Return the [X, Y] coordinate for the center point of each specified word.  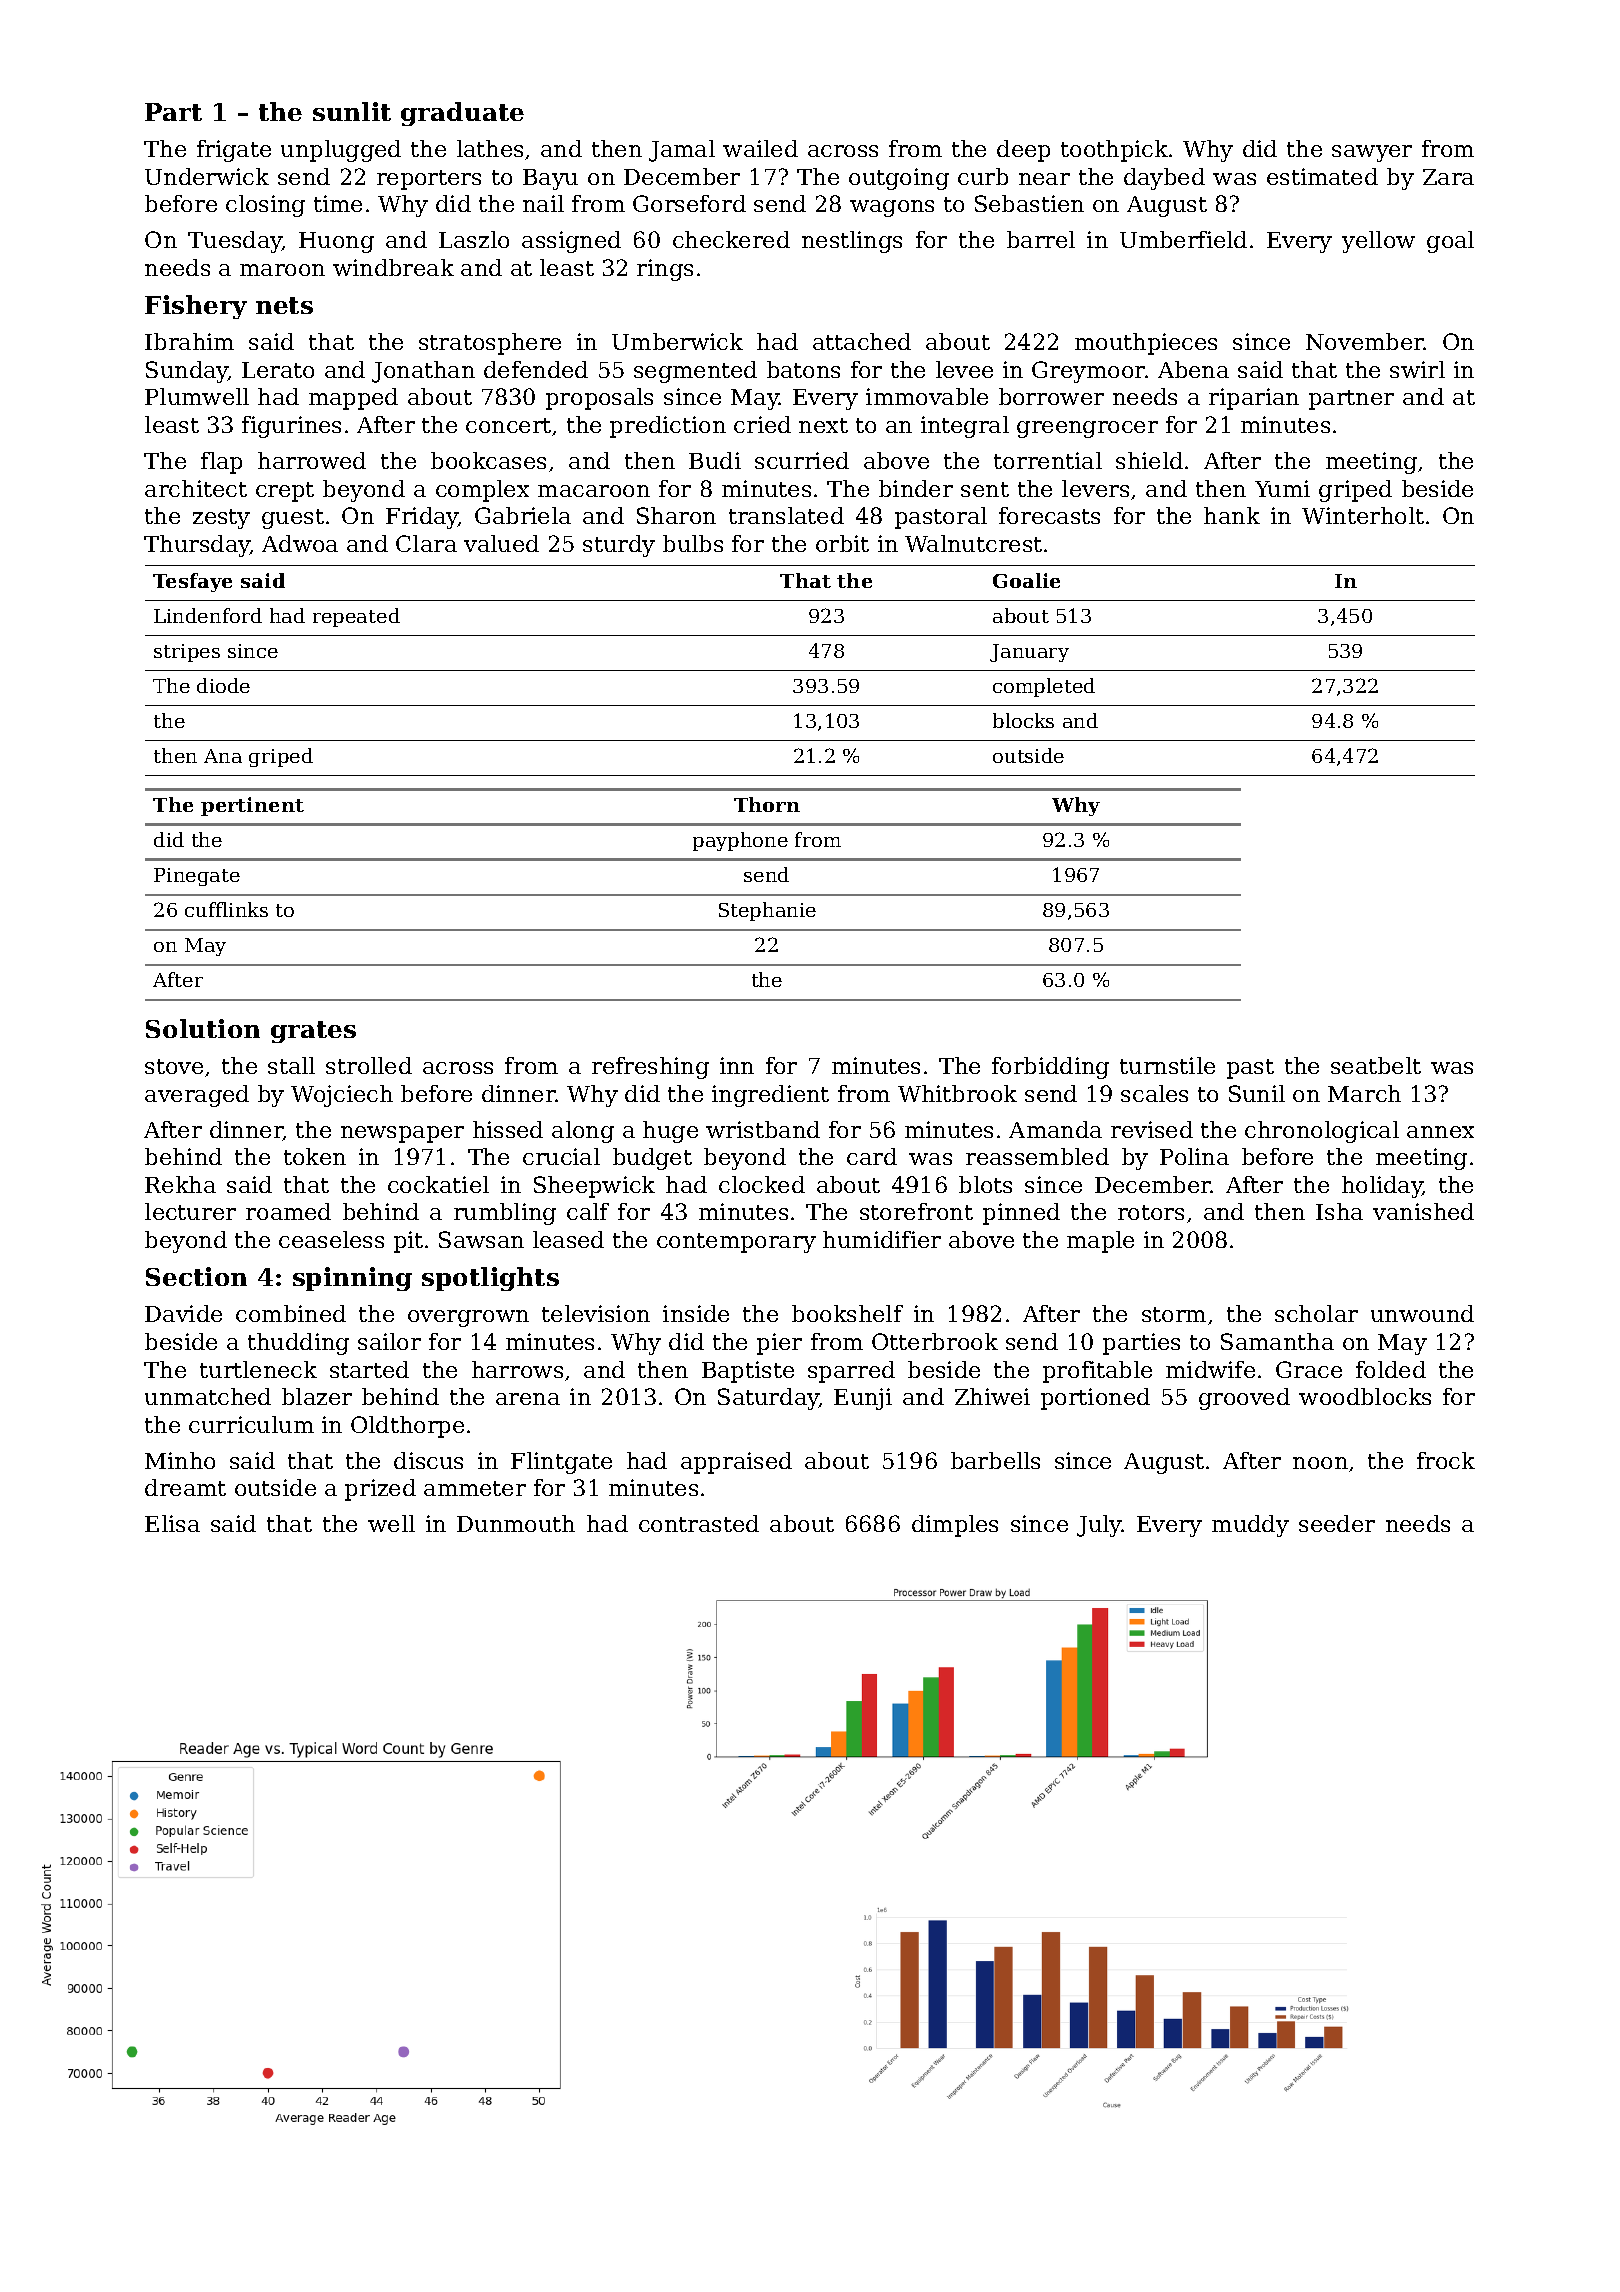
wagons [892, 208]
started [369, 1369]
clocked [762, 1184]
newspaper [402, 1134]
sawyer [1372, 153]
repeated [356, 617]
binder [916, 488]
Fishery [196, 307]
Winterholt [1363, 515]
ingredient [770, 1096]
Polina [1194, 1156]
